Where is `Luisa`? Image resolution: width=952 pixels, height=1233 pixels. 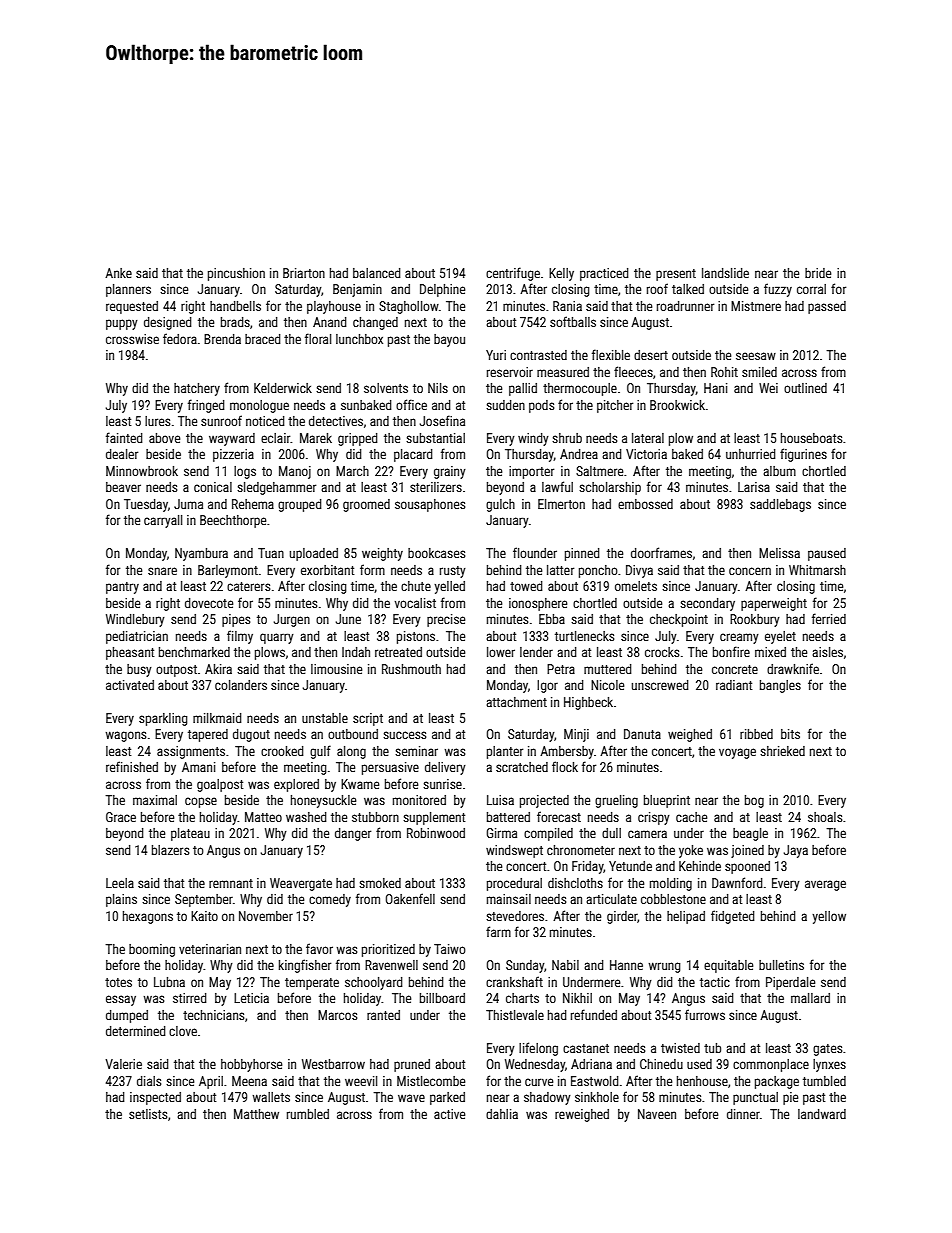 Luisa is located at coordinates (500, 800).
